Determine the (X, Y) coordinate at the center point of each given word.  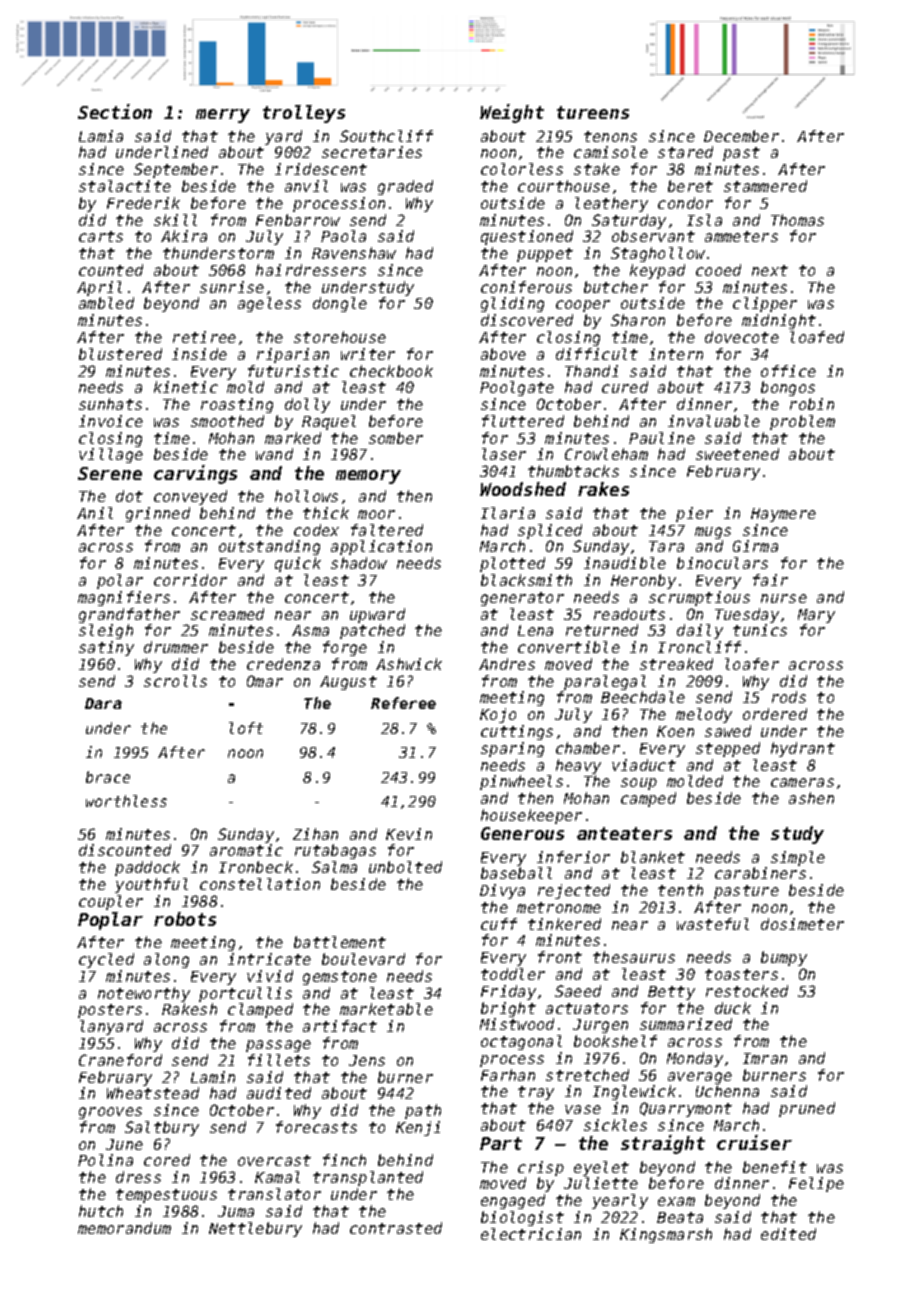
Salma (334, 867)
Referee (403, 703)
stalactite (125, 186)
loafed (817, 337)
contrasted (396, 1228)
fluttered (523, 421)
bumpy (784, 958)
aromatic (246, 850)
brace (108, 777)
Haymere (783, 515)
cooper (583, 306)
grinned (158, 514)
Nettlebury (255, 1229)
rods (789, 697)
